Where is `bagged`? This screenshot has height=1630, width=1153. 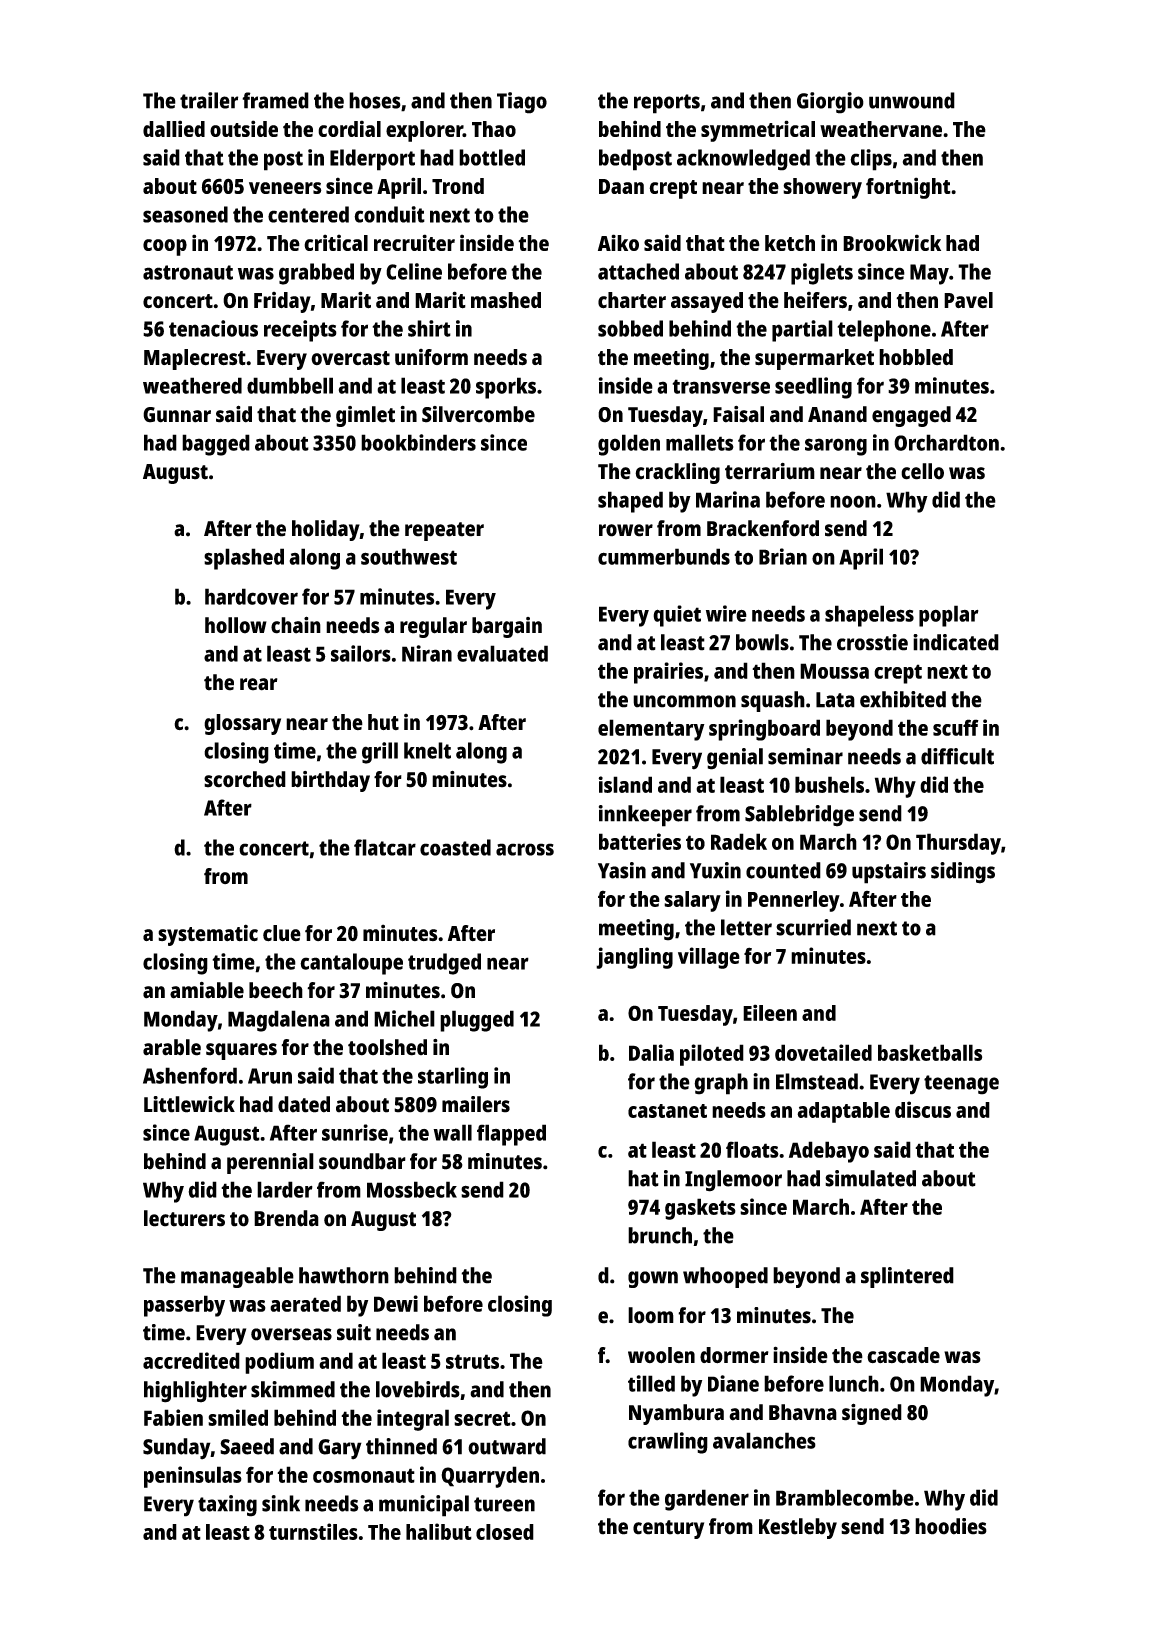 bagged is located at coordinates (216, 445).
